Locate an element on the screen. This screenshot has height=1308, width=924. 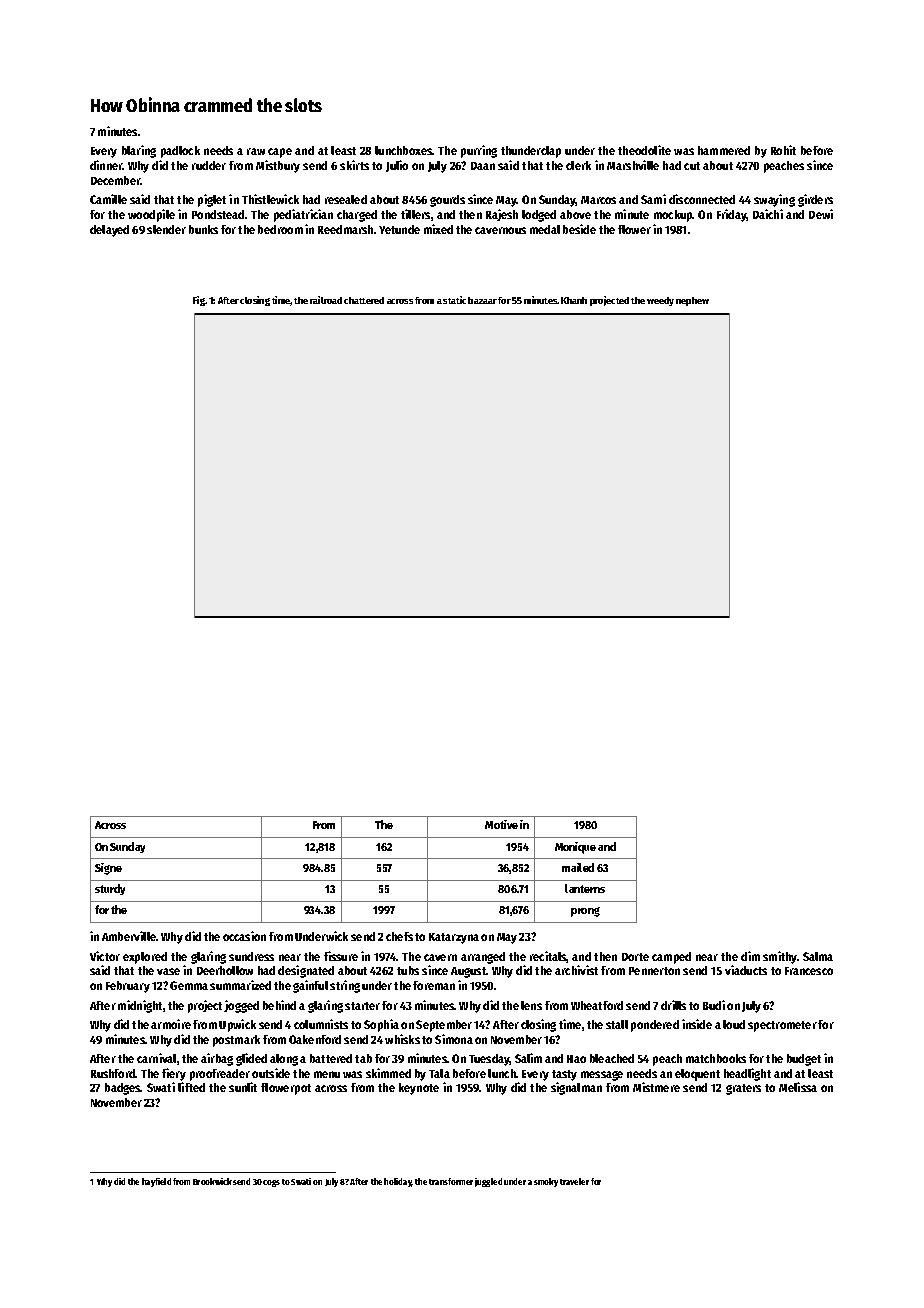
Fig is located at coordinates (199, 301).
